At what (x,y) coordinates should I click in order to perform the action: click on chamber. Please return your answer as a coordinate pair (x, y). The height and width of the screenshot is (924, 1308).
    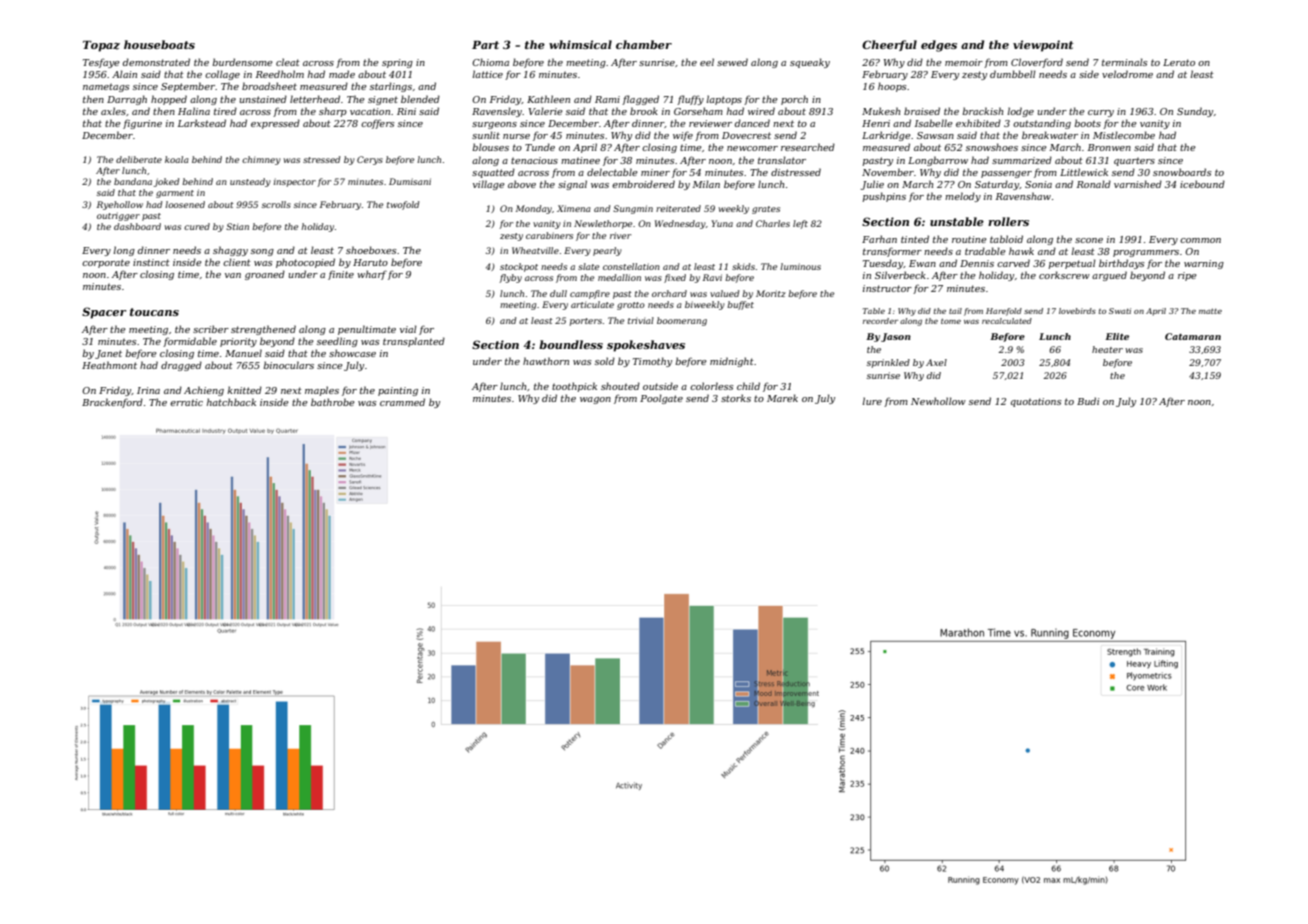
    Looking at the image, I should click on (644, 44).
